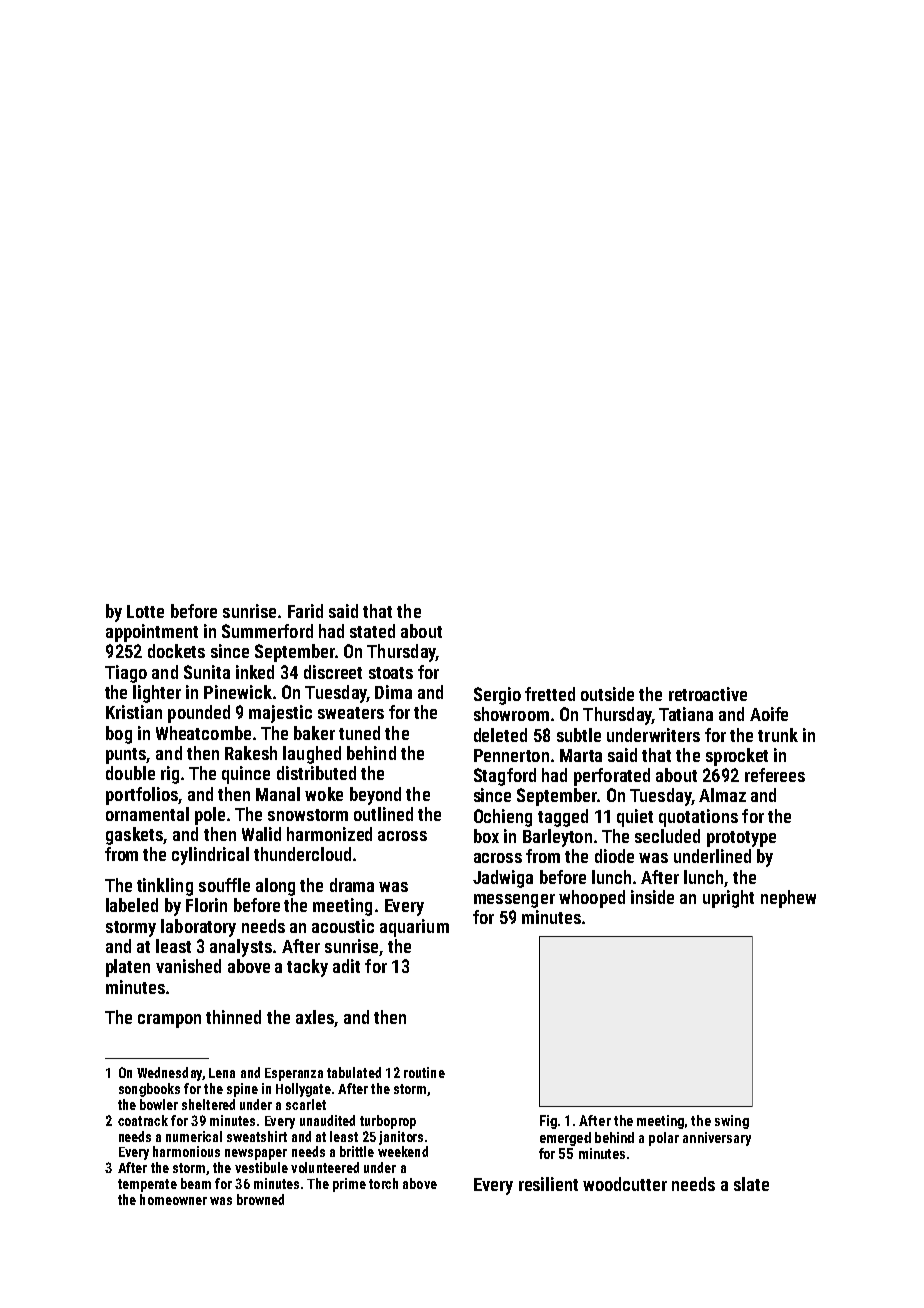 Image resolution: width=924 pixels, height=1308 pixels. I want to click on stated, so click(372, 631).
